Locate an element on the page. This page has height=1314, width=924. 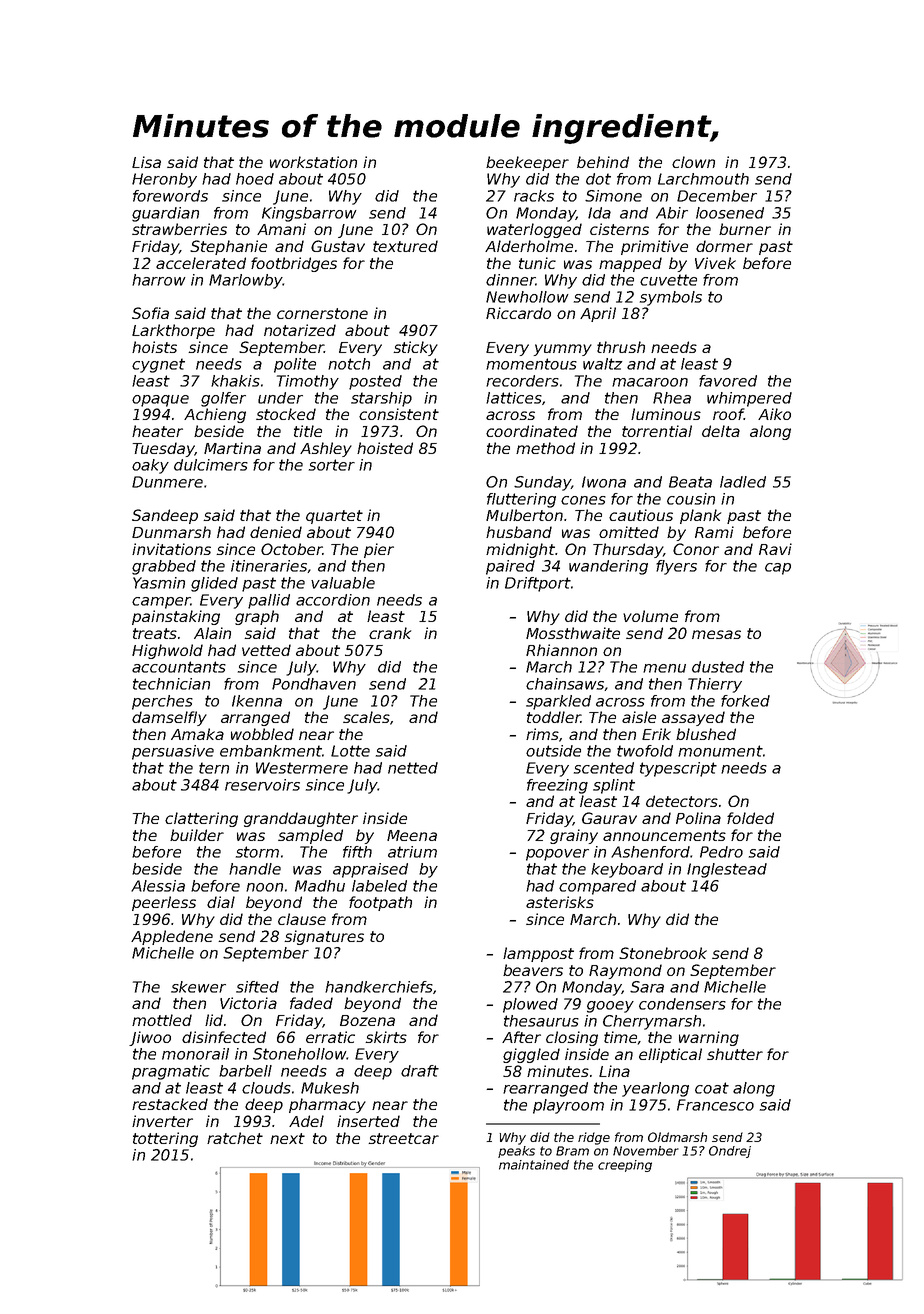
inserted is located at coordinates (368, 1121).
